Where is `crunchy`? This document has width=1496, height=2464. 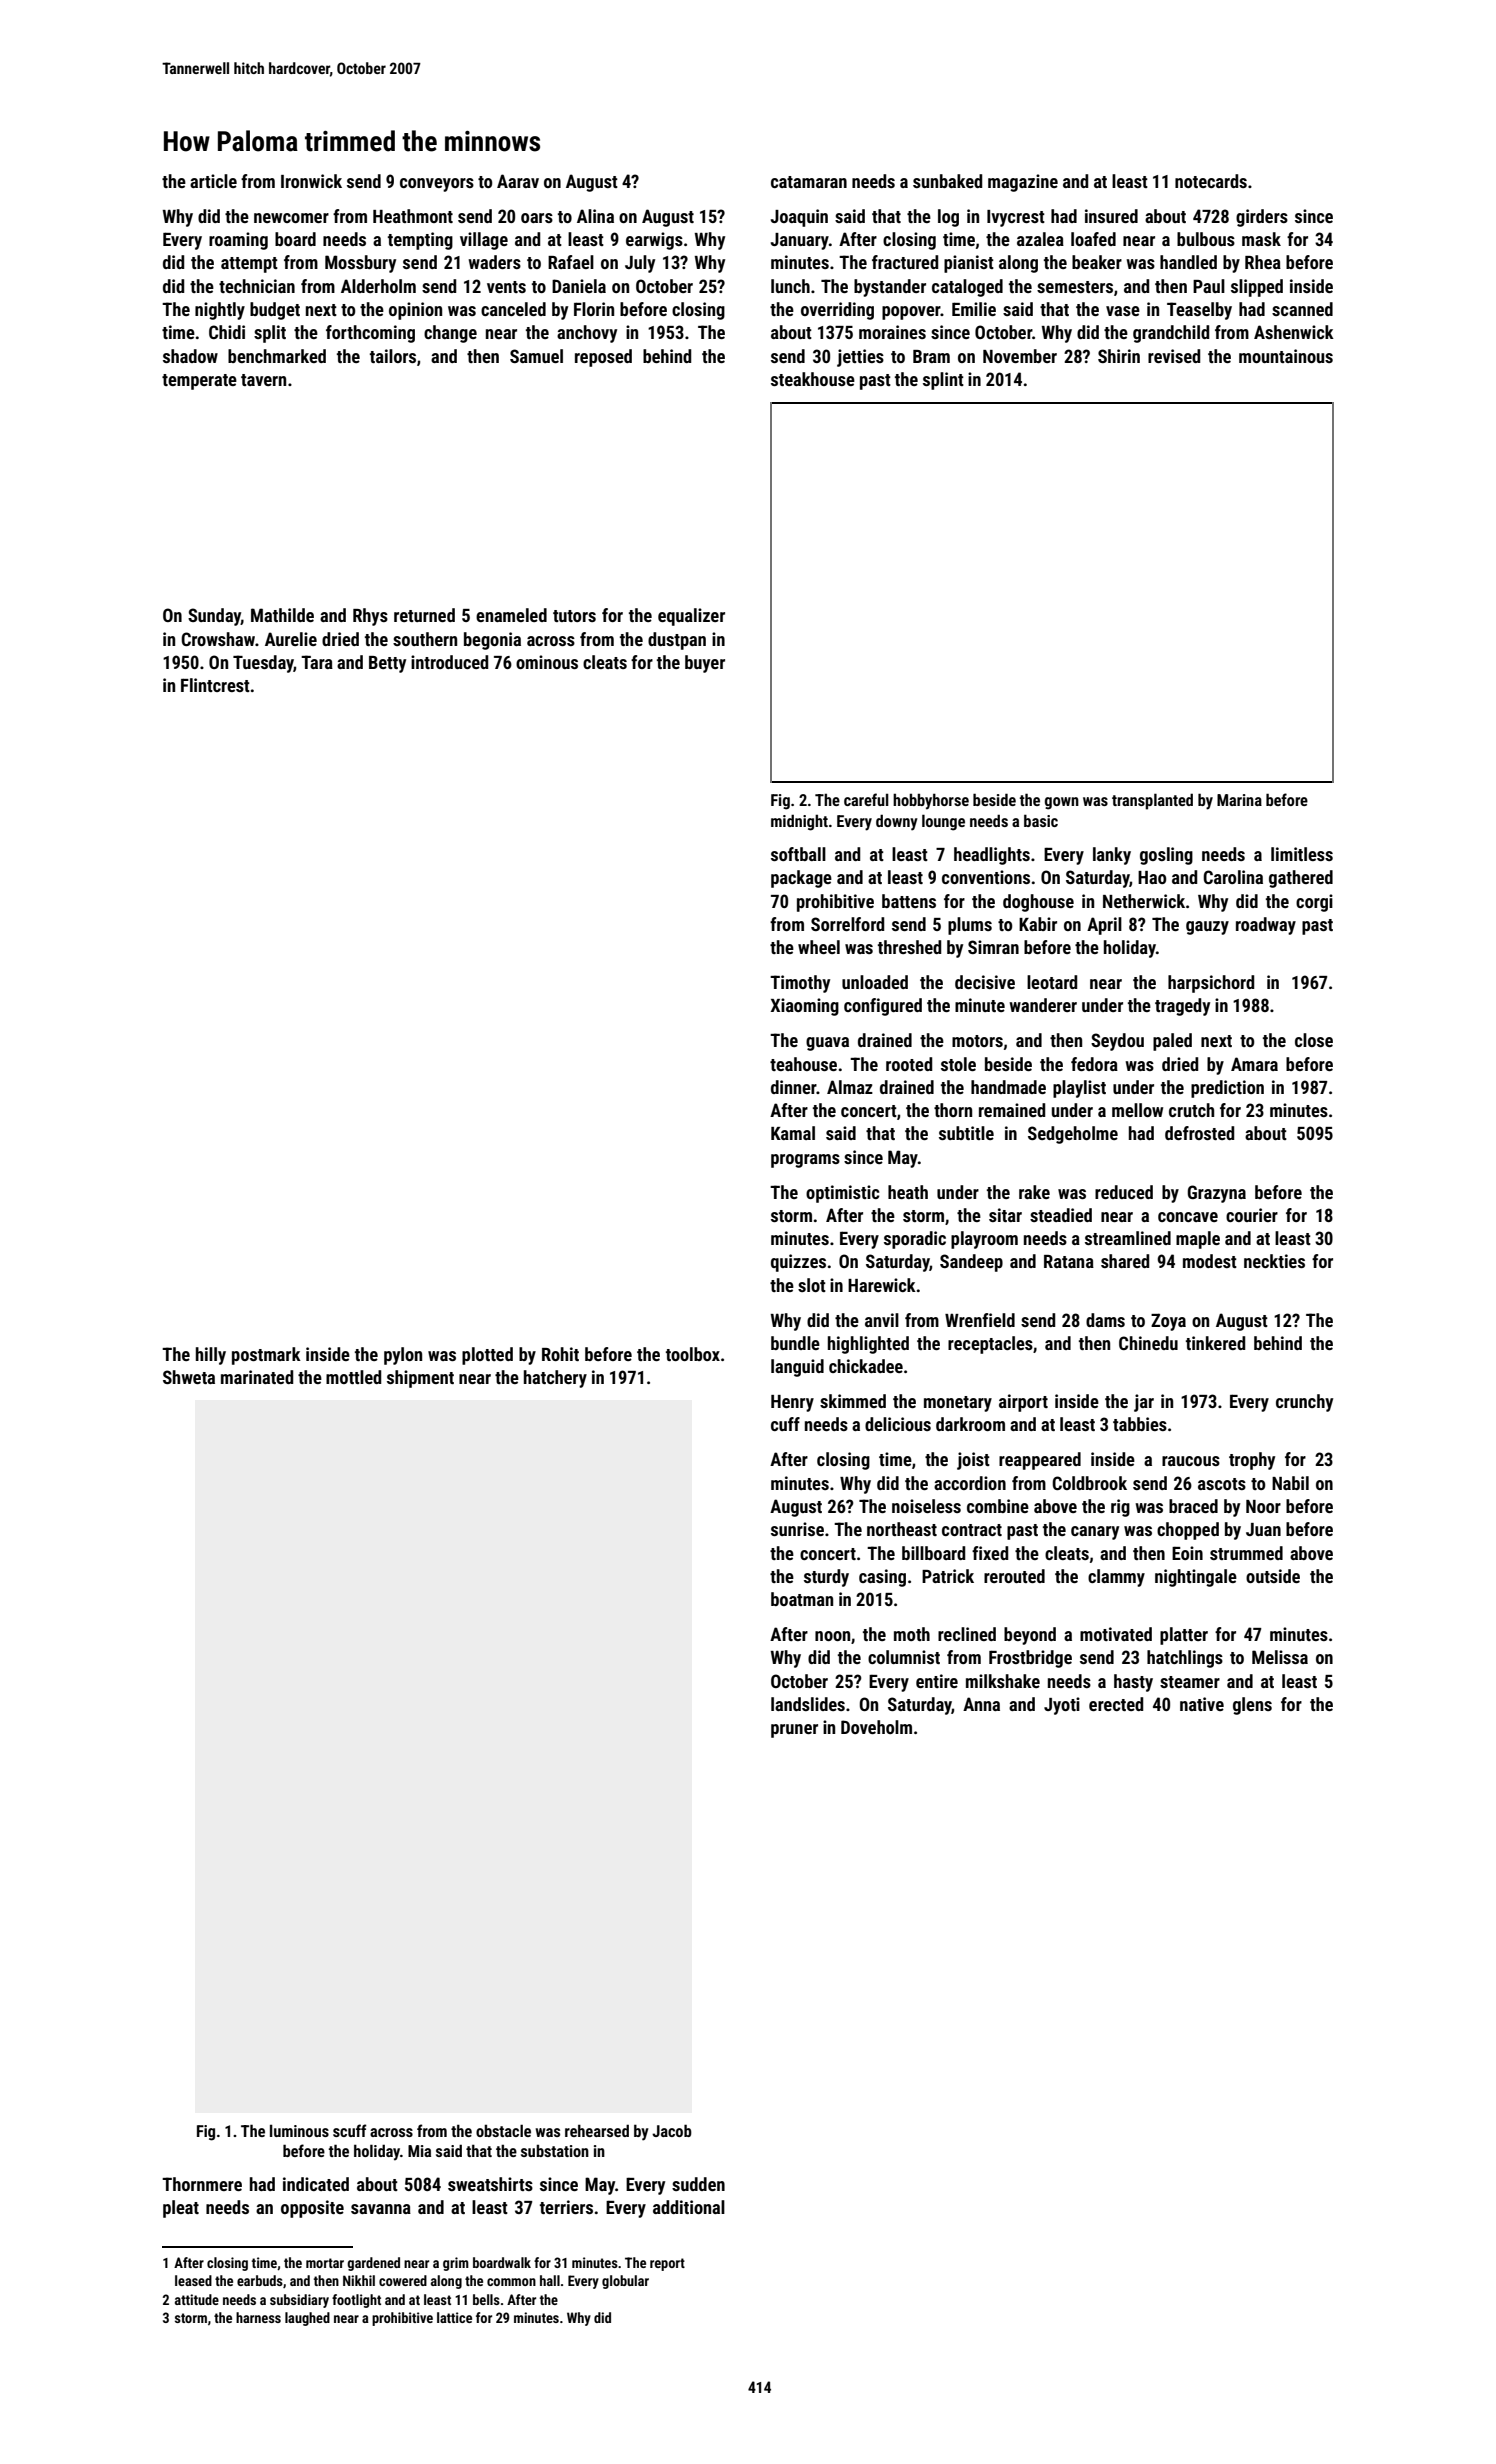
crunchy is located at coordinates (1304, 1403).
